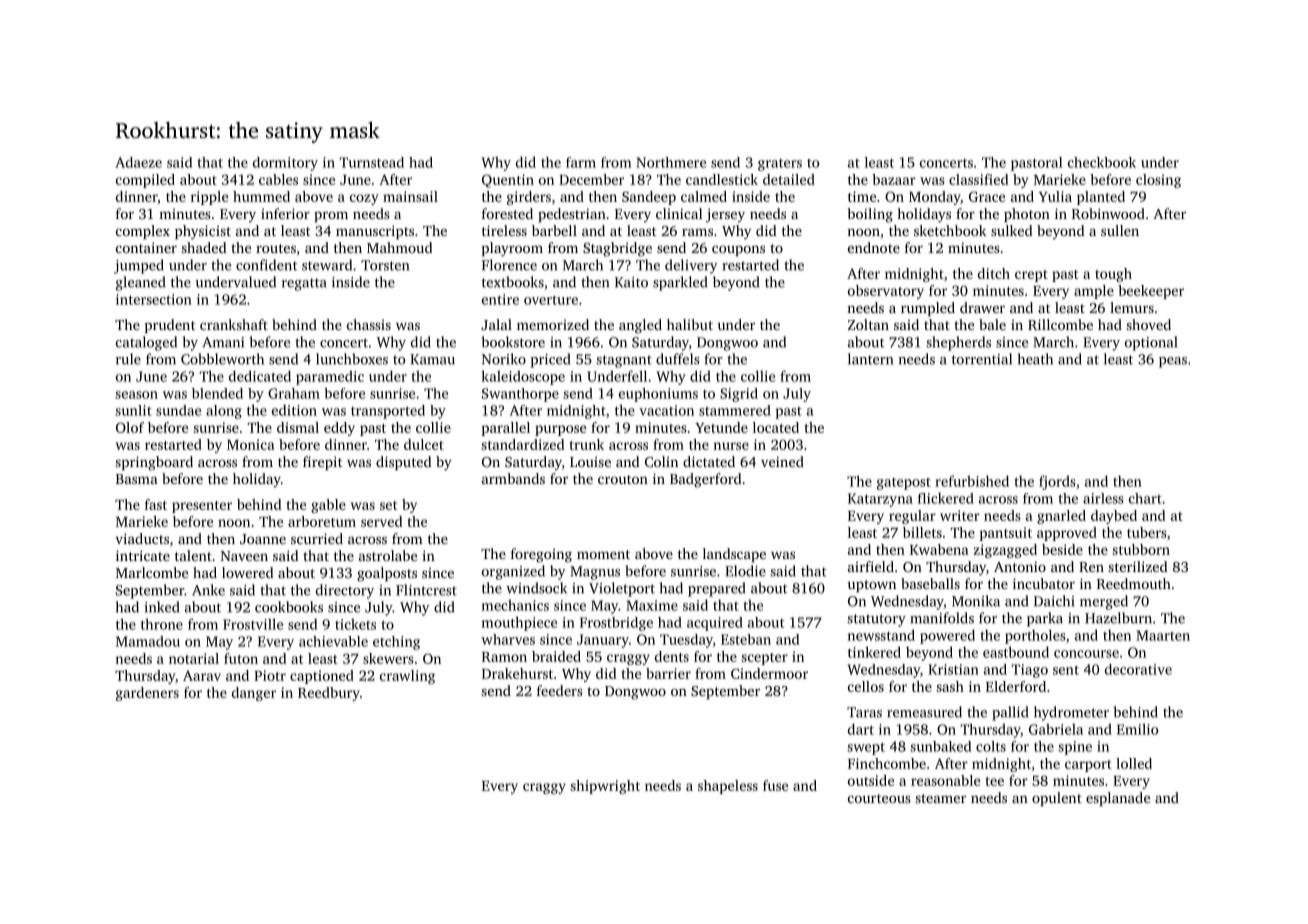 This screenshot has height=924, width=1308. Describe the element at coordinates (1145, 498) in the screenshot. I see `chart` at that location.
